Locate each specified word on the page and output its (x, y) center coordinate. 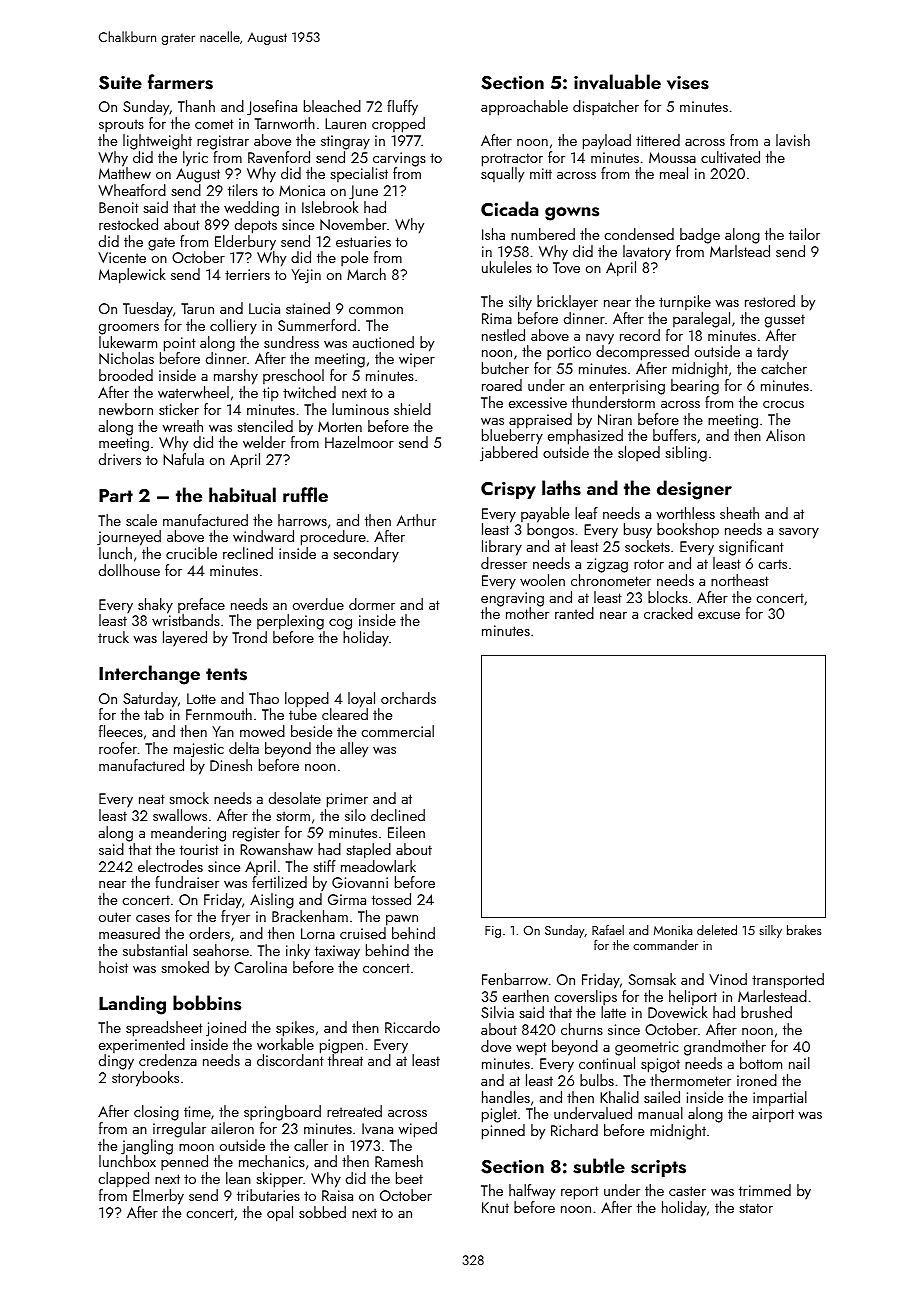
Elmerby (158, 1197)
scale (141, 520)
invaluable (617, 82)
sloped (639, 454)
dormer (372, 604)
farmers (180, 82)
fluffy (402, 107)
